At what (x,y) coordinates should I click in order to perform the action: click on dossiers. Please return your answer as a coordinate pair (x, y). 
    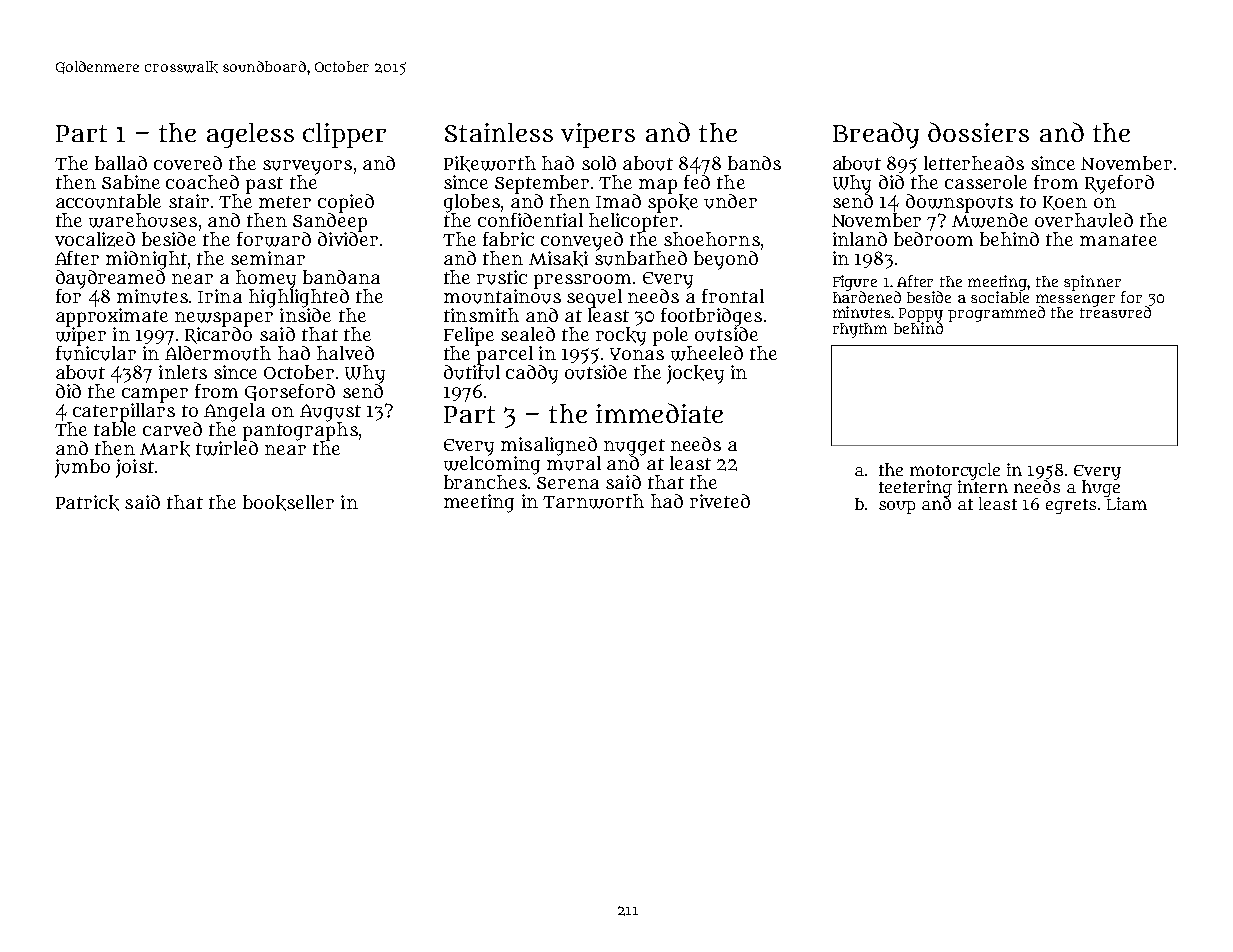
    Looking at the image, I should click on (978, 132).
